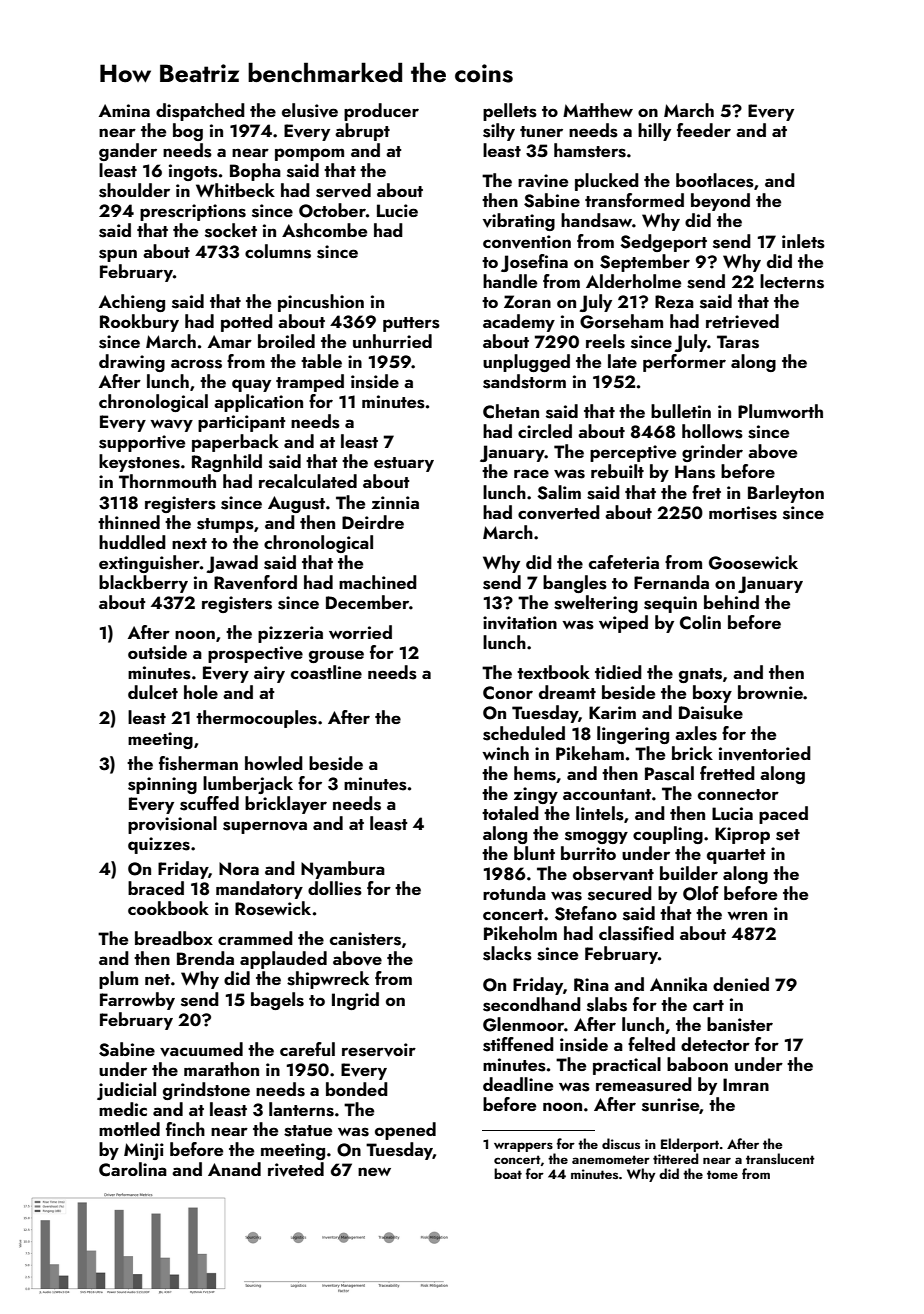 This image has height=1314, width=924. Describe the element at coordinates (704, 130) in the image. I see `feeder` at that location.
